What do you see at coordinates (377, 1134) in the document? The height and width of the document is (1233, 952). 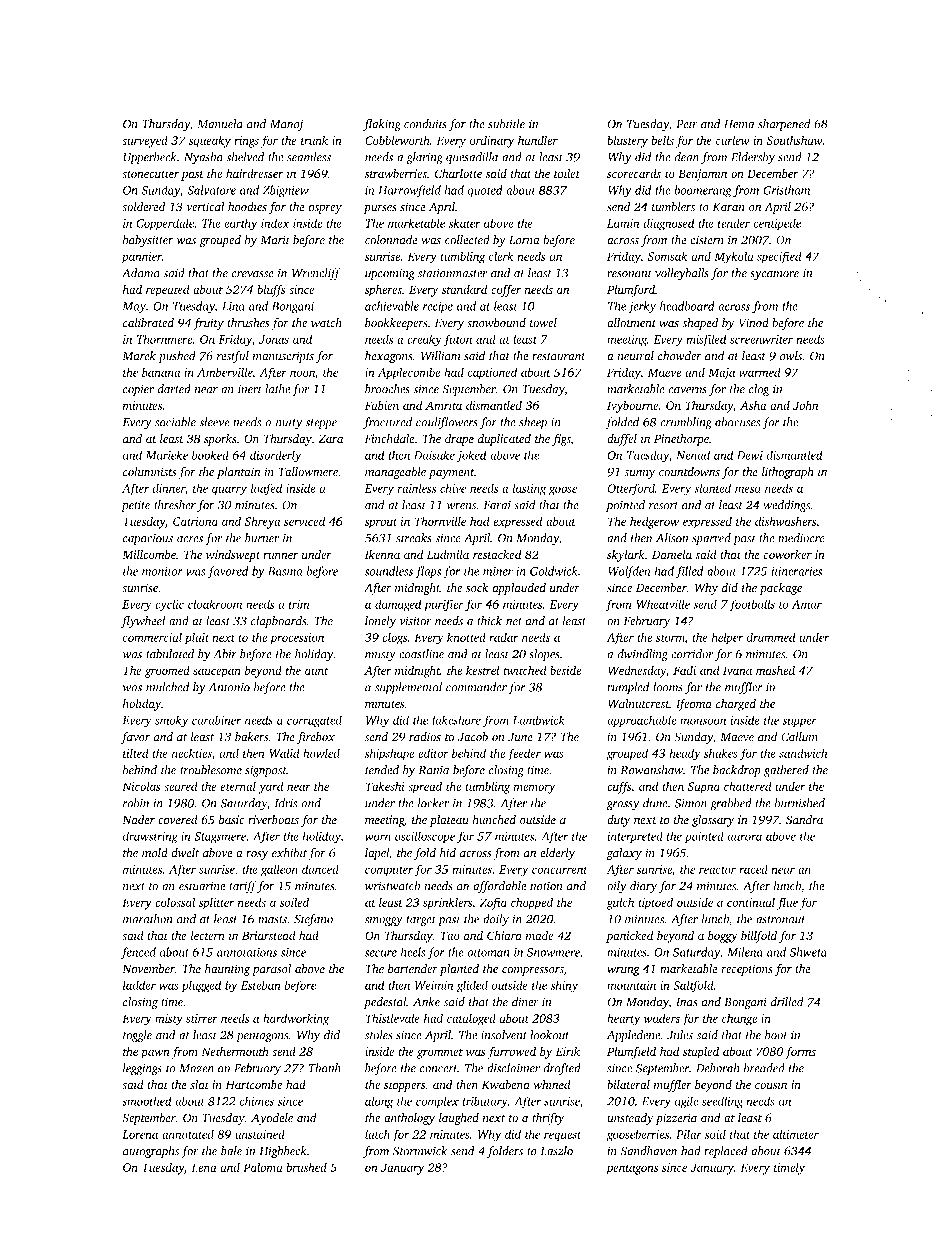 I see `latch` at bounding box center [377, 1134].
